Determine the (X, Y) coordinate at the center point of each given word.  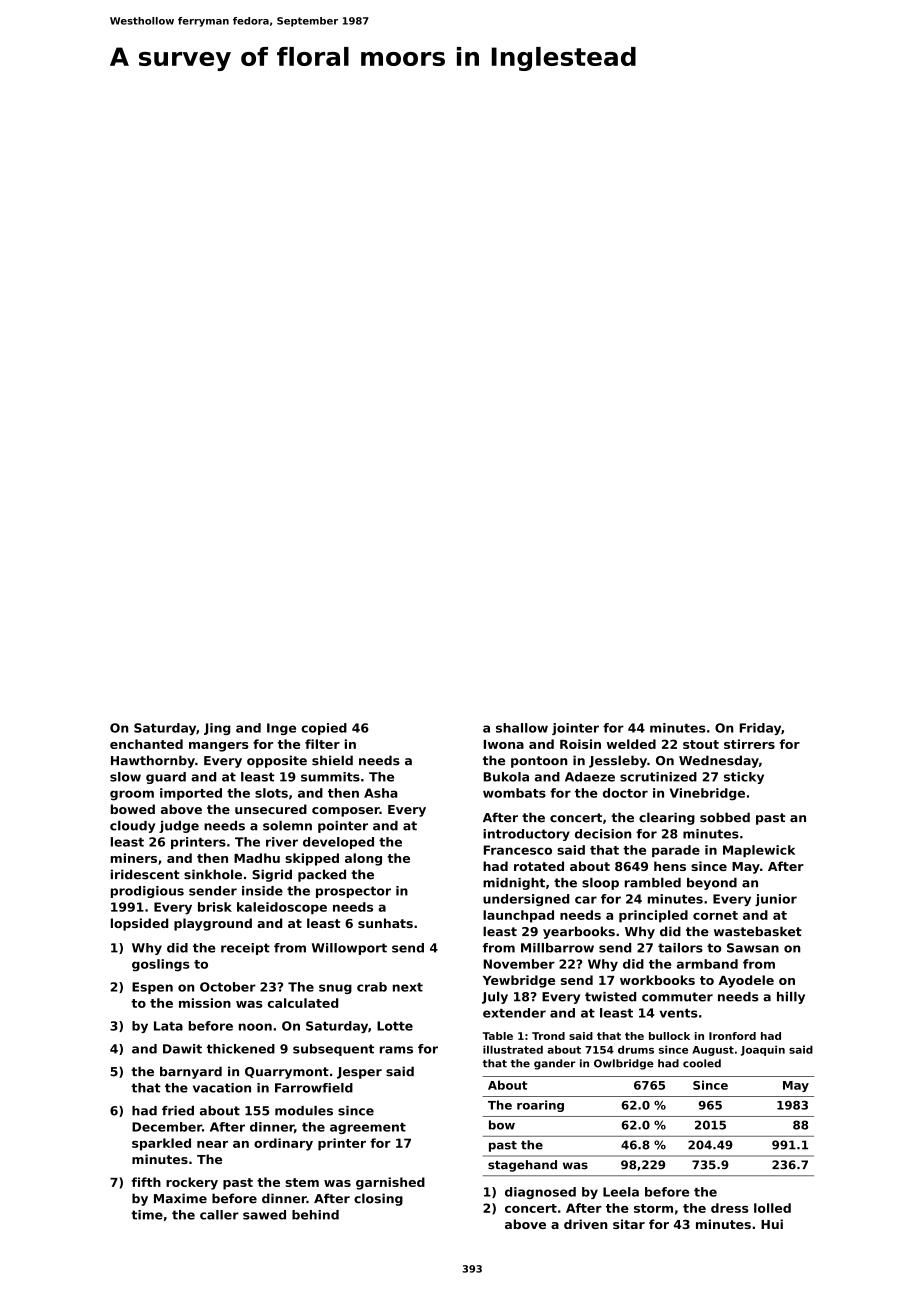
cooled (702, 1063)
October (228, 987)
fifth (146, 1182)
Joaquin (763, 1050)
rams (396, 1050)
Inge (281, 729)
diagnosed (540, 1193)
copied (324, 729)
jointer (575, 729)
